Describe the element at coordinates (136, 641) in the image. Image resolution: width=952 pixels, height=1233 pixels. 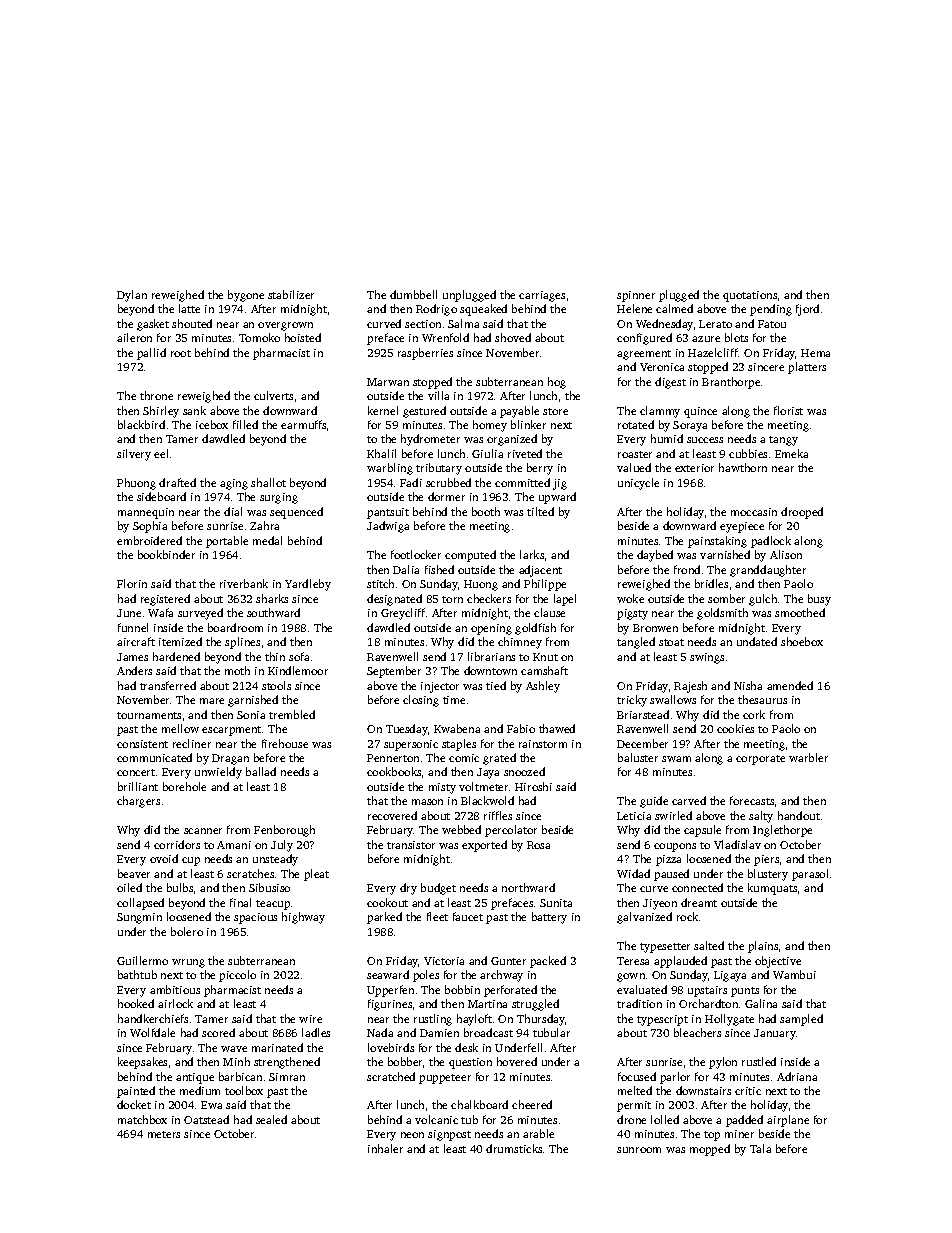
I see `aircraft` at that location.
